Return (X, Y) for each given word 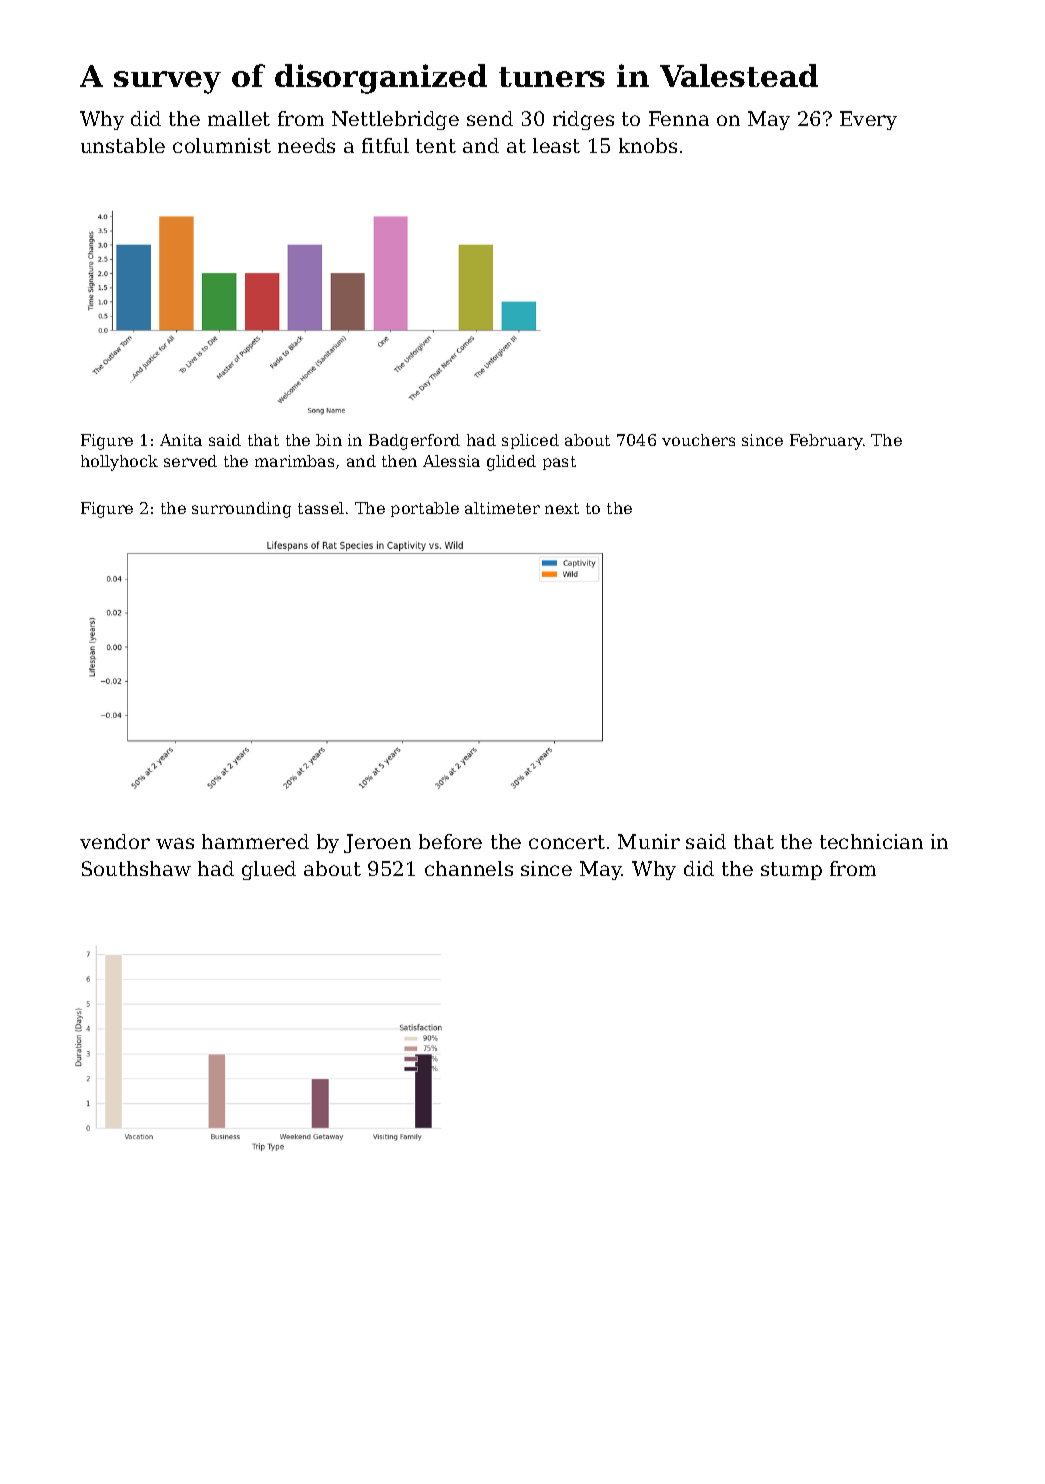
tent (436, 146)
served (190, 461)
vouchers (698, 440)
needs (306, 145)
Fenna (679, 118)
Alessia (451, 461)
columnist (222, 145)
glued (269, 870)
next (562, 508)
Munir (649, 841)
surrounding (241, 510)
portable (425, 509)
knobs (648, 145)
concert (567, 842)
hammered (255, 841)
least (556, 145)
